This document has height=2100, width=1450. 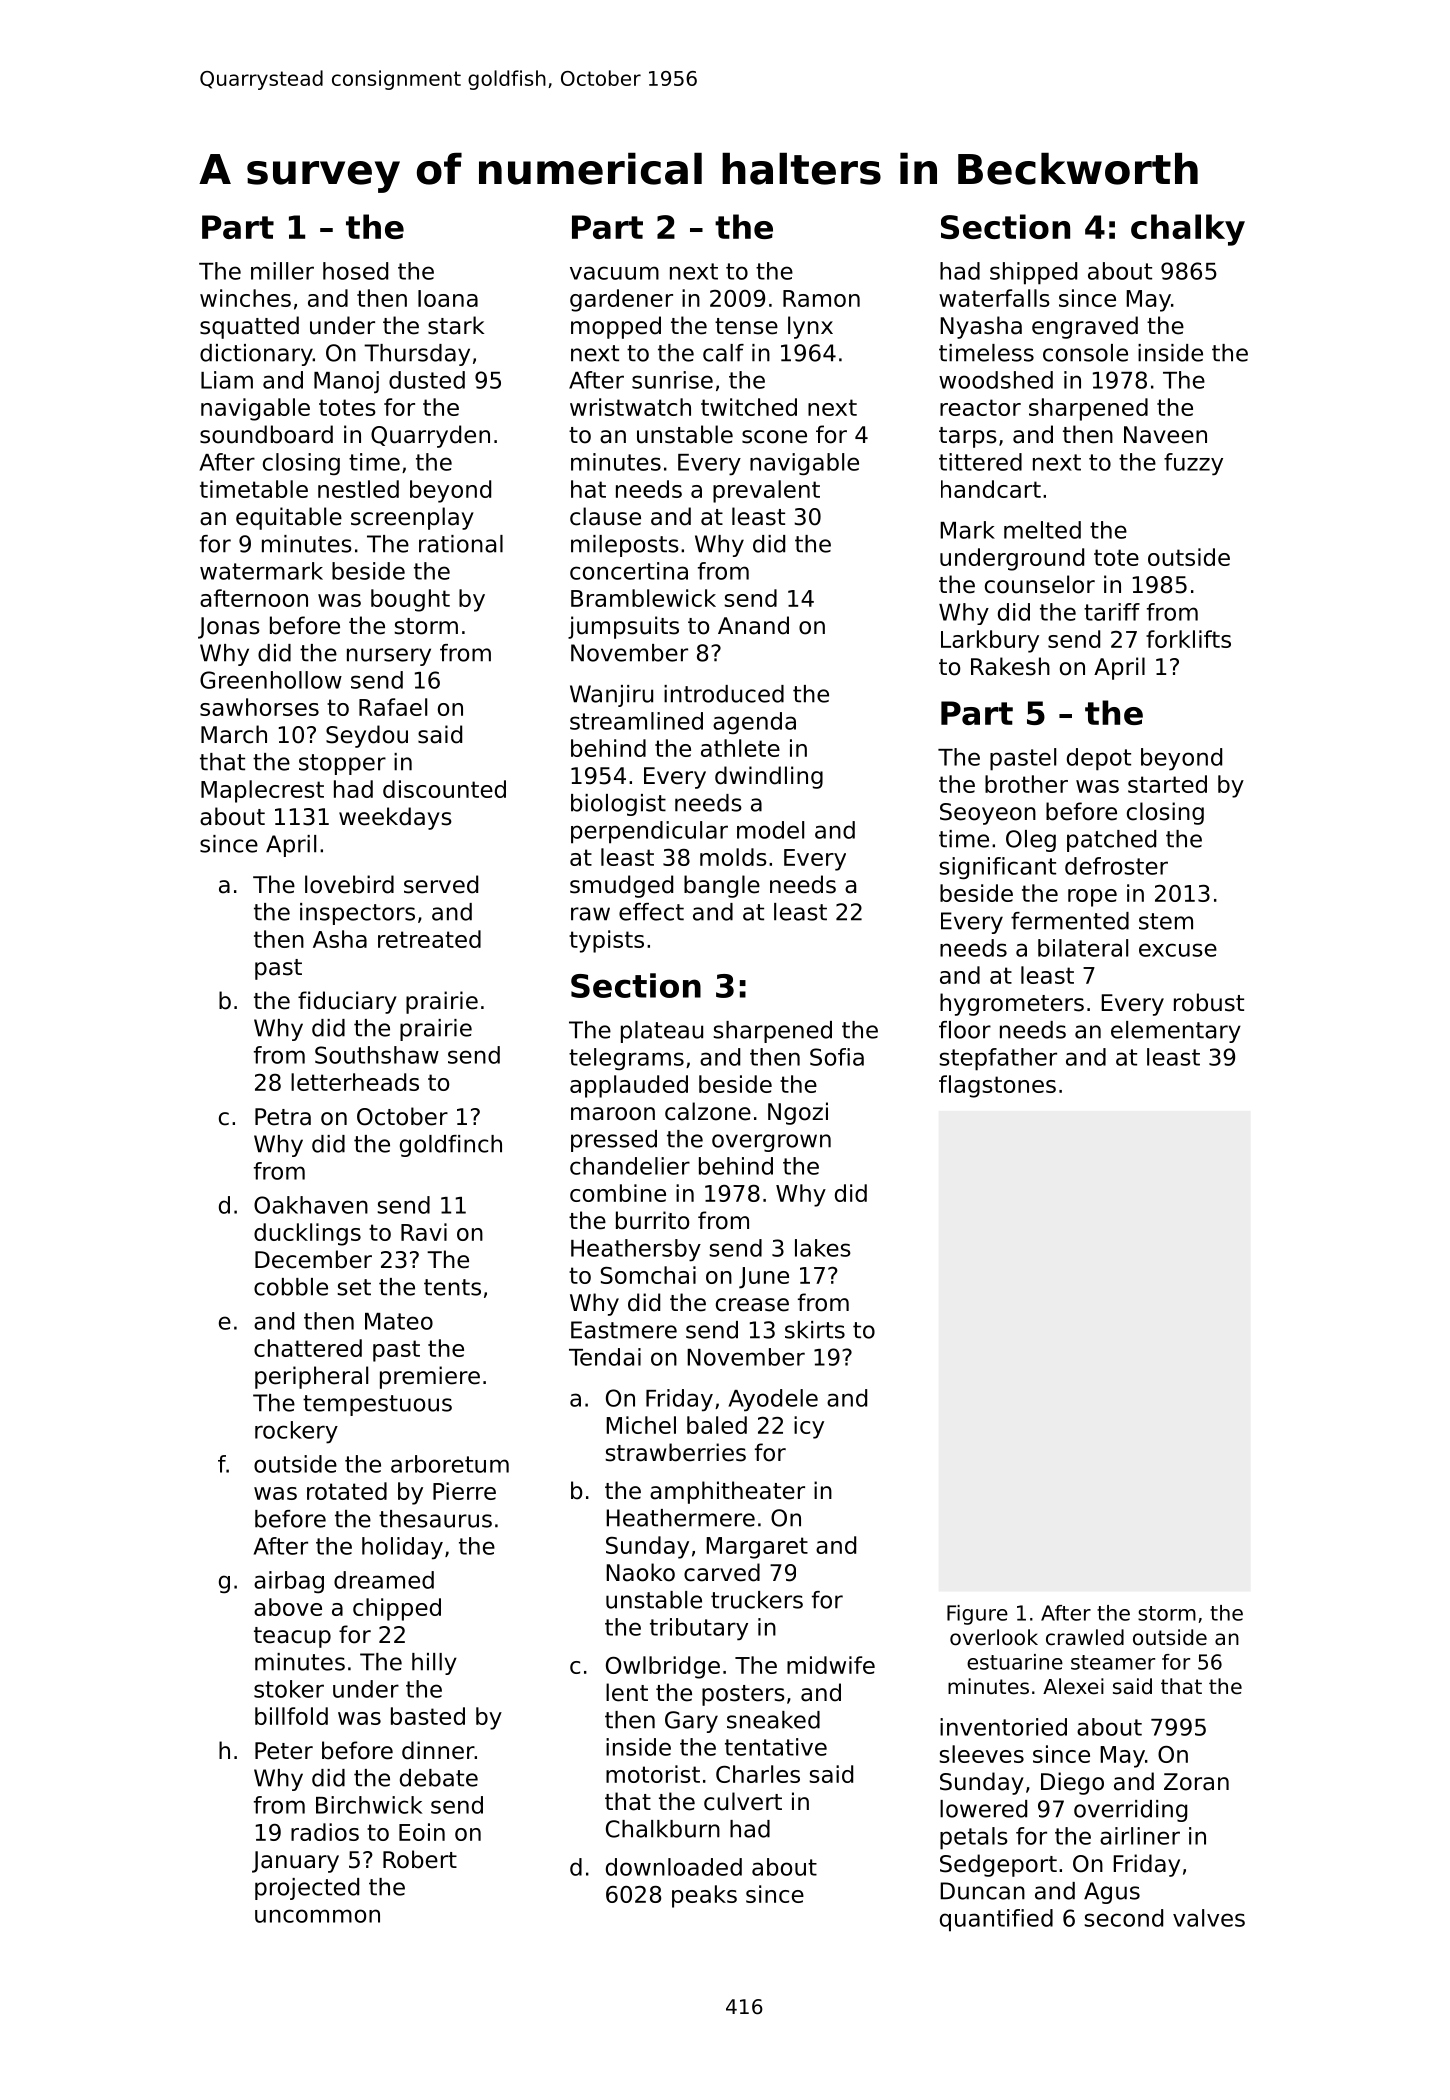 What do you see at coordinates (614, 273) in the document?
I see `vacuum` at bounding box center [614, 273].
